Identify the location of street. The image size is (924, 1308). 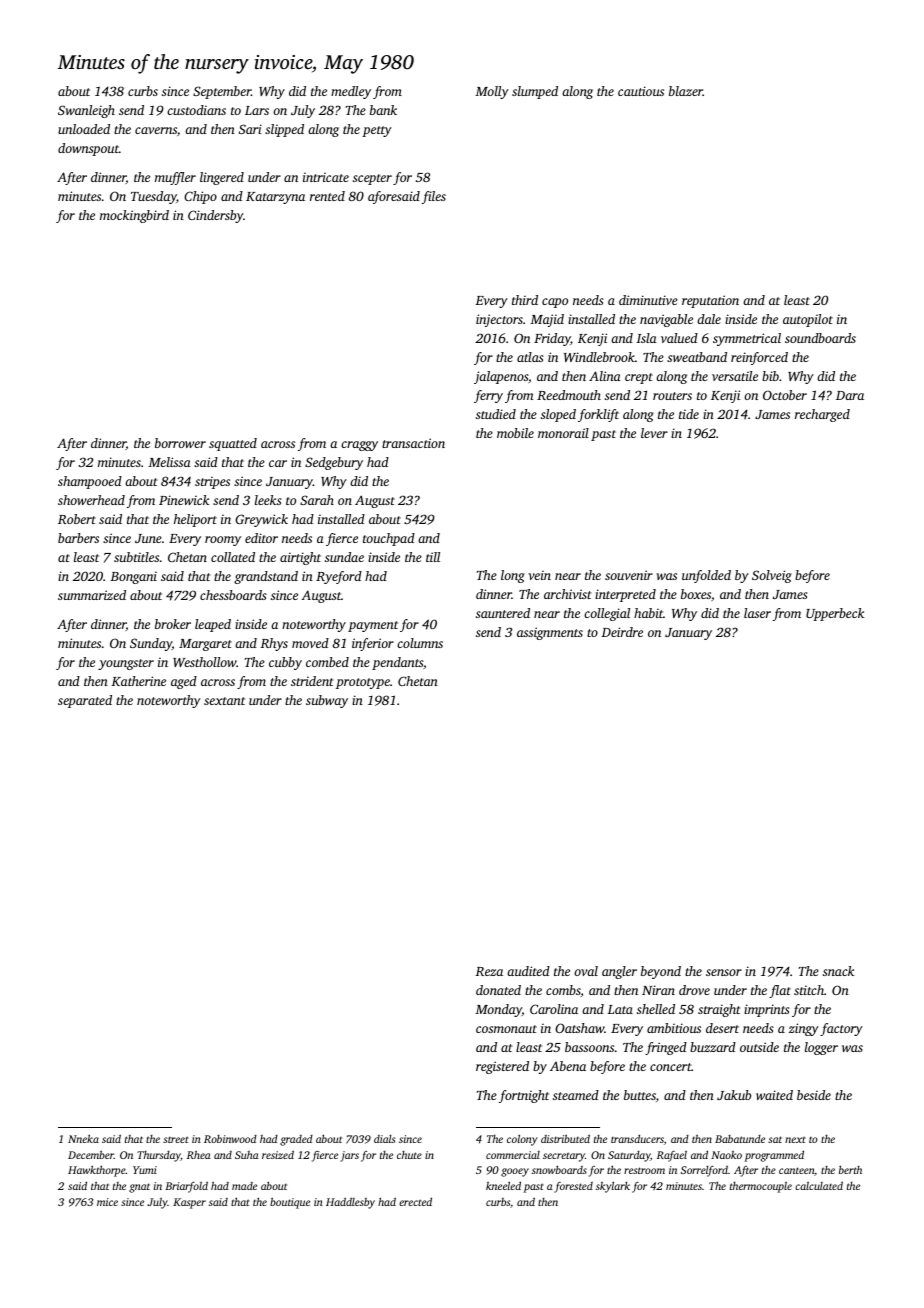
(176, 1139).
